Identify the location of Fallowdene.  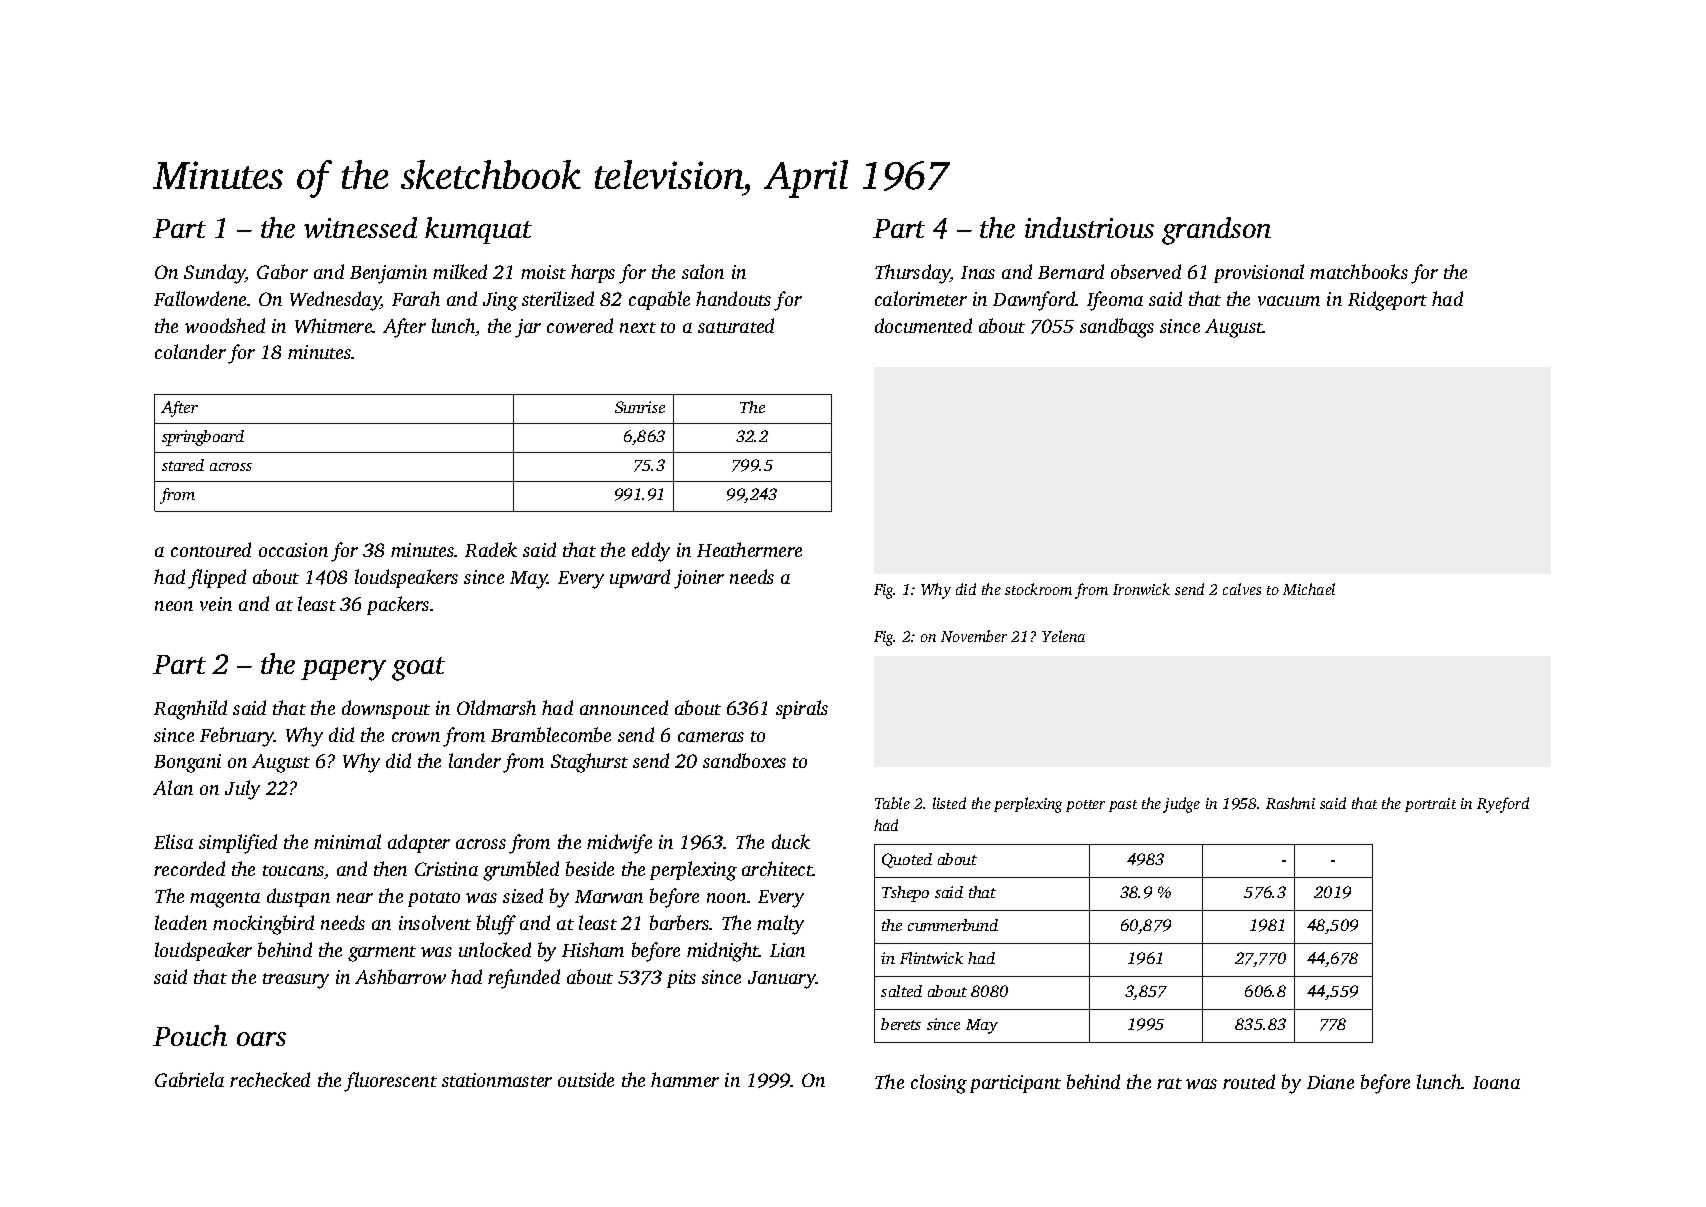
(200, 298).
